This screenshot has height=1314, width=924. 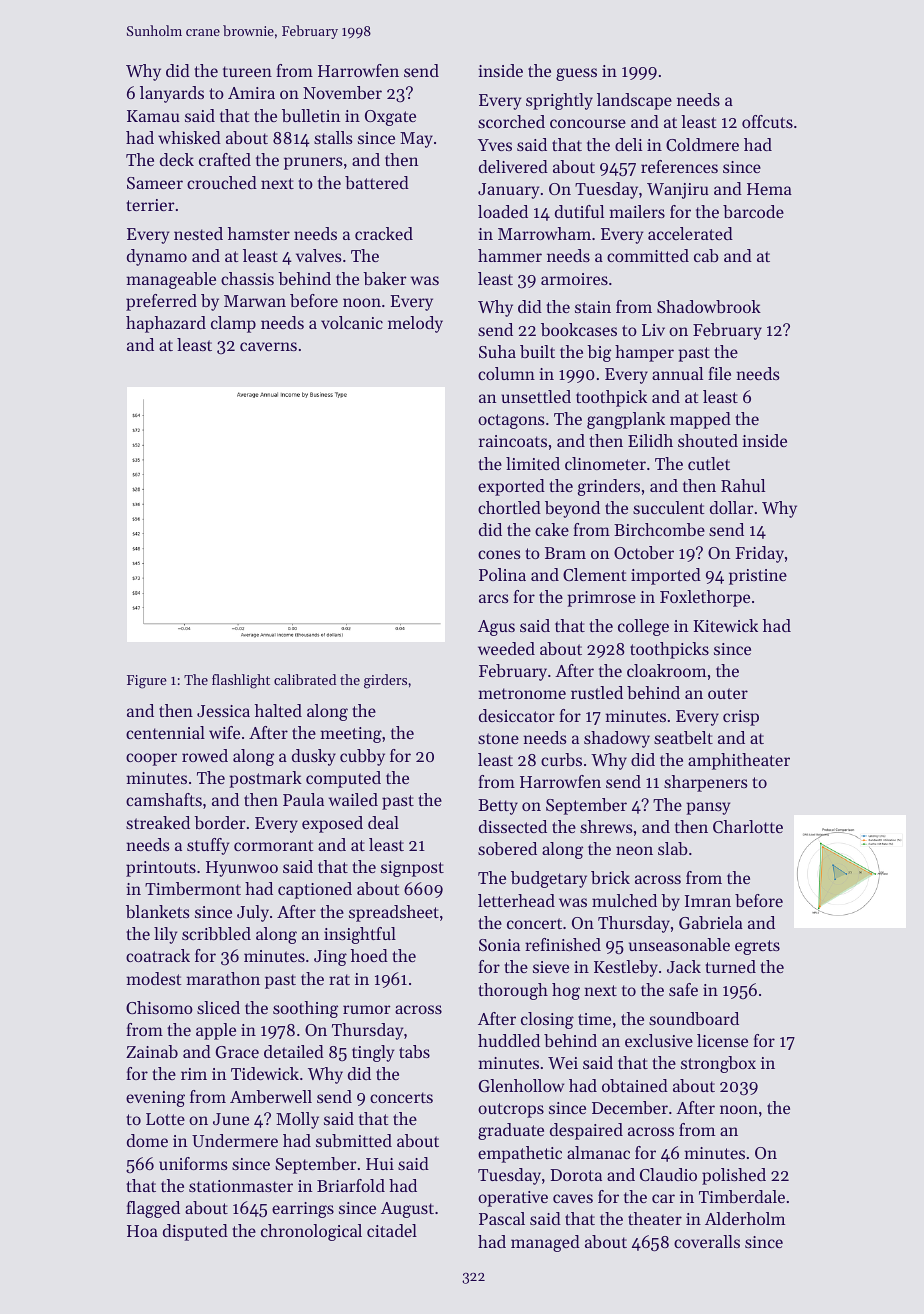 What do you see at coordinates (576, 74) in the screenshot?
I see `guess` at bounding box center [576, 74].
